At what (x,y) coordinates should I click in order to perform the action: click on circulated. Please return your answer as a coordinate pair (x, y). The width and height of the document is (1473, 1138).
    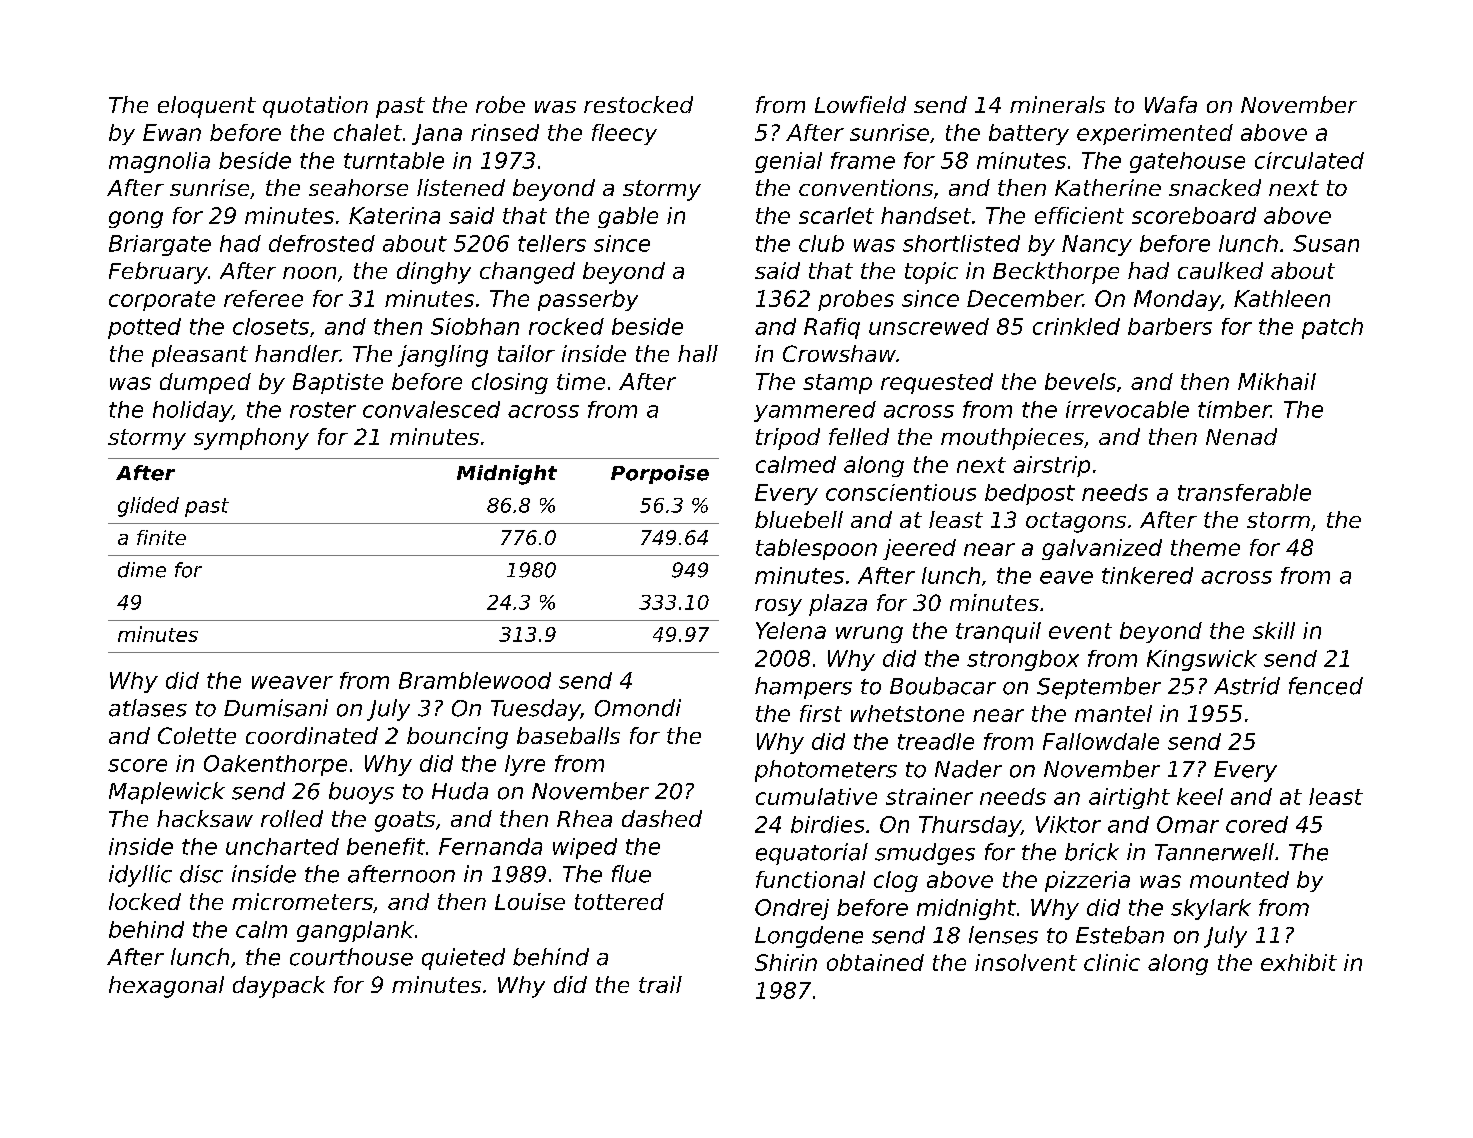
    Looking at the image, I should click on (1309, 160).
